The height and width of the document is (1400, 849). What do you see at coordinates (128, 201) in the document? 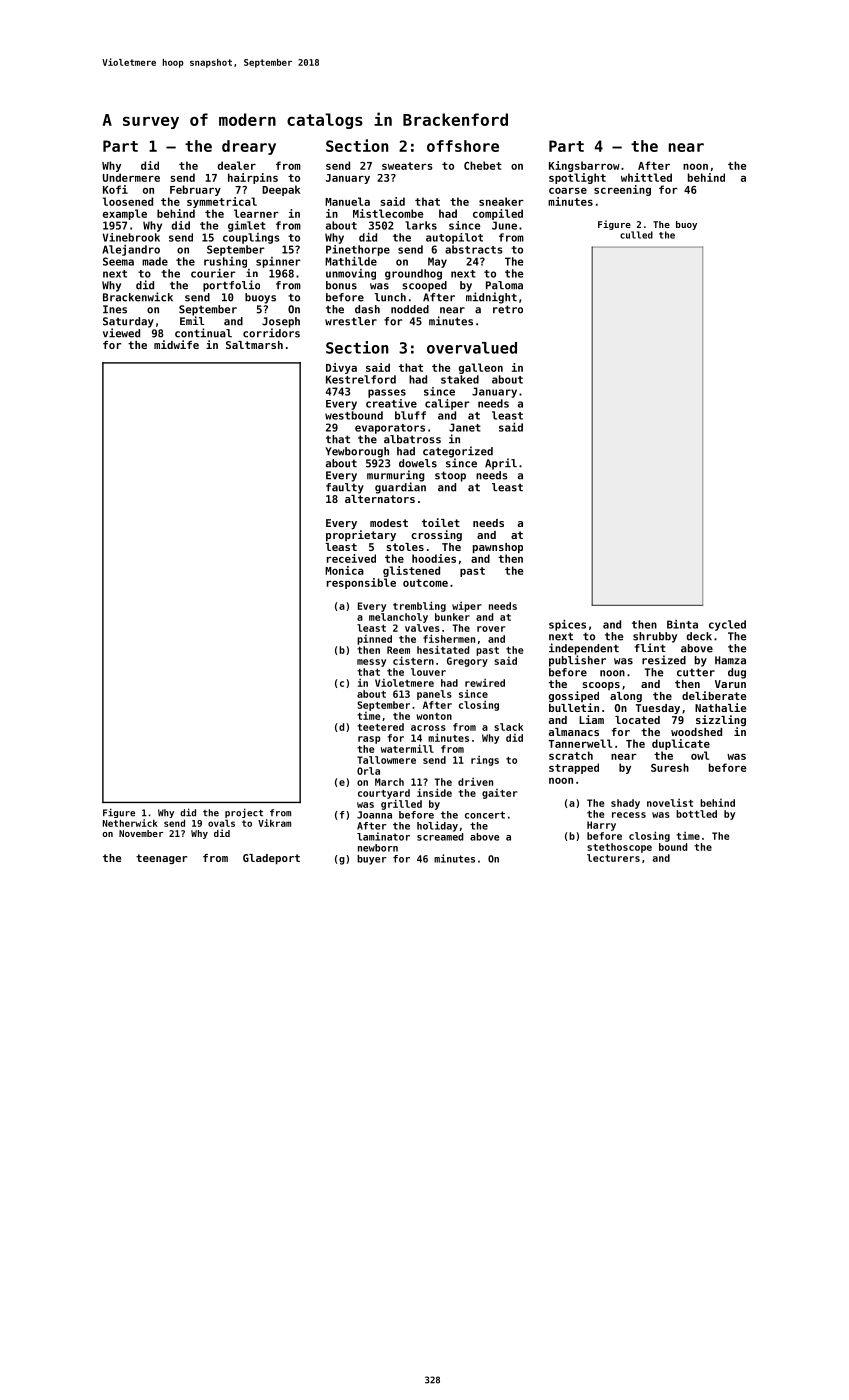
I see `loosened` at bounding box center [128, 201].
